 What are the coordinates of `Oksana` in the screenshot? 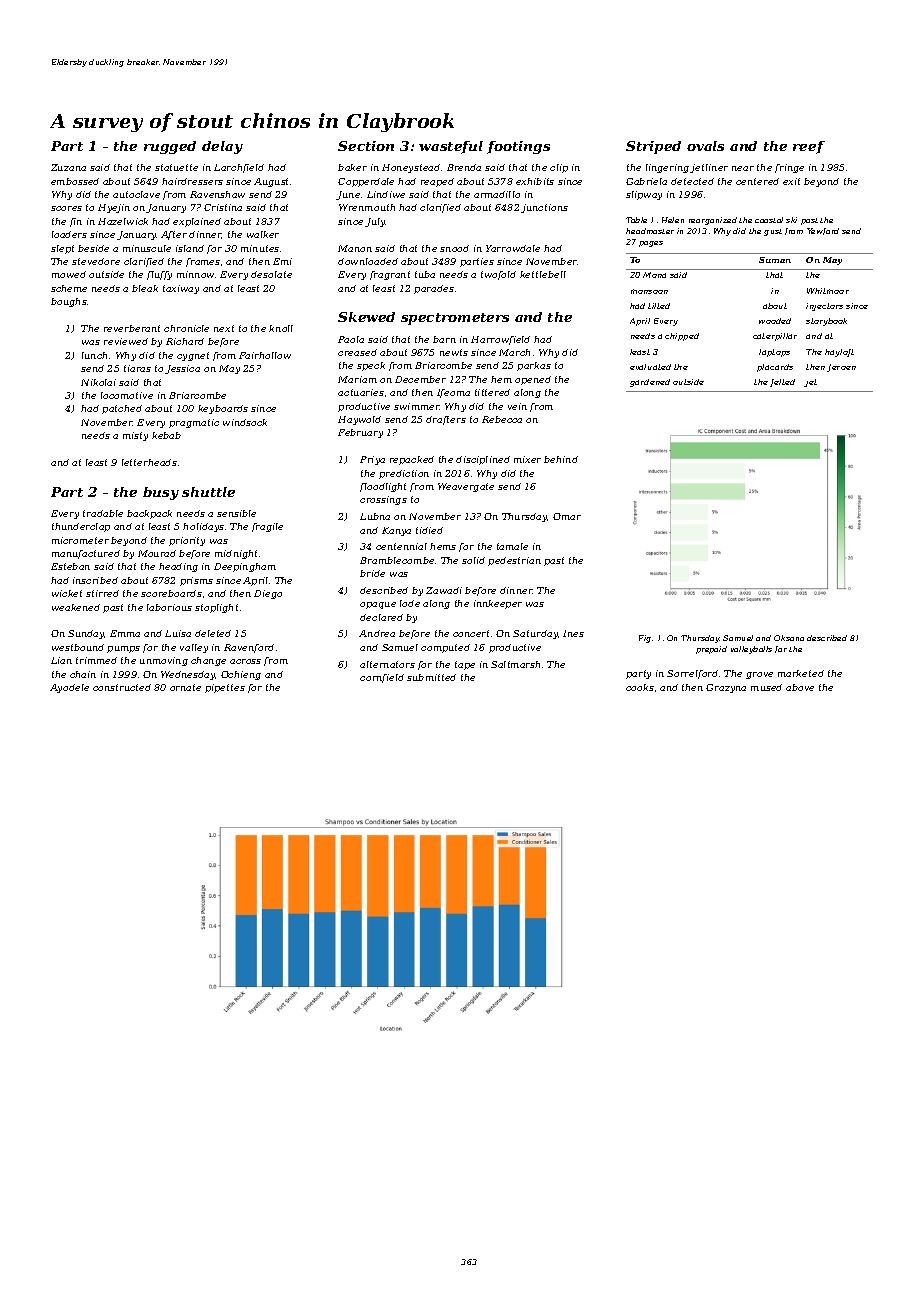 It's located at (789, 638).
